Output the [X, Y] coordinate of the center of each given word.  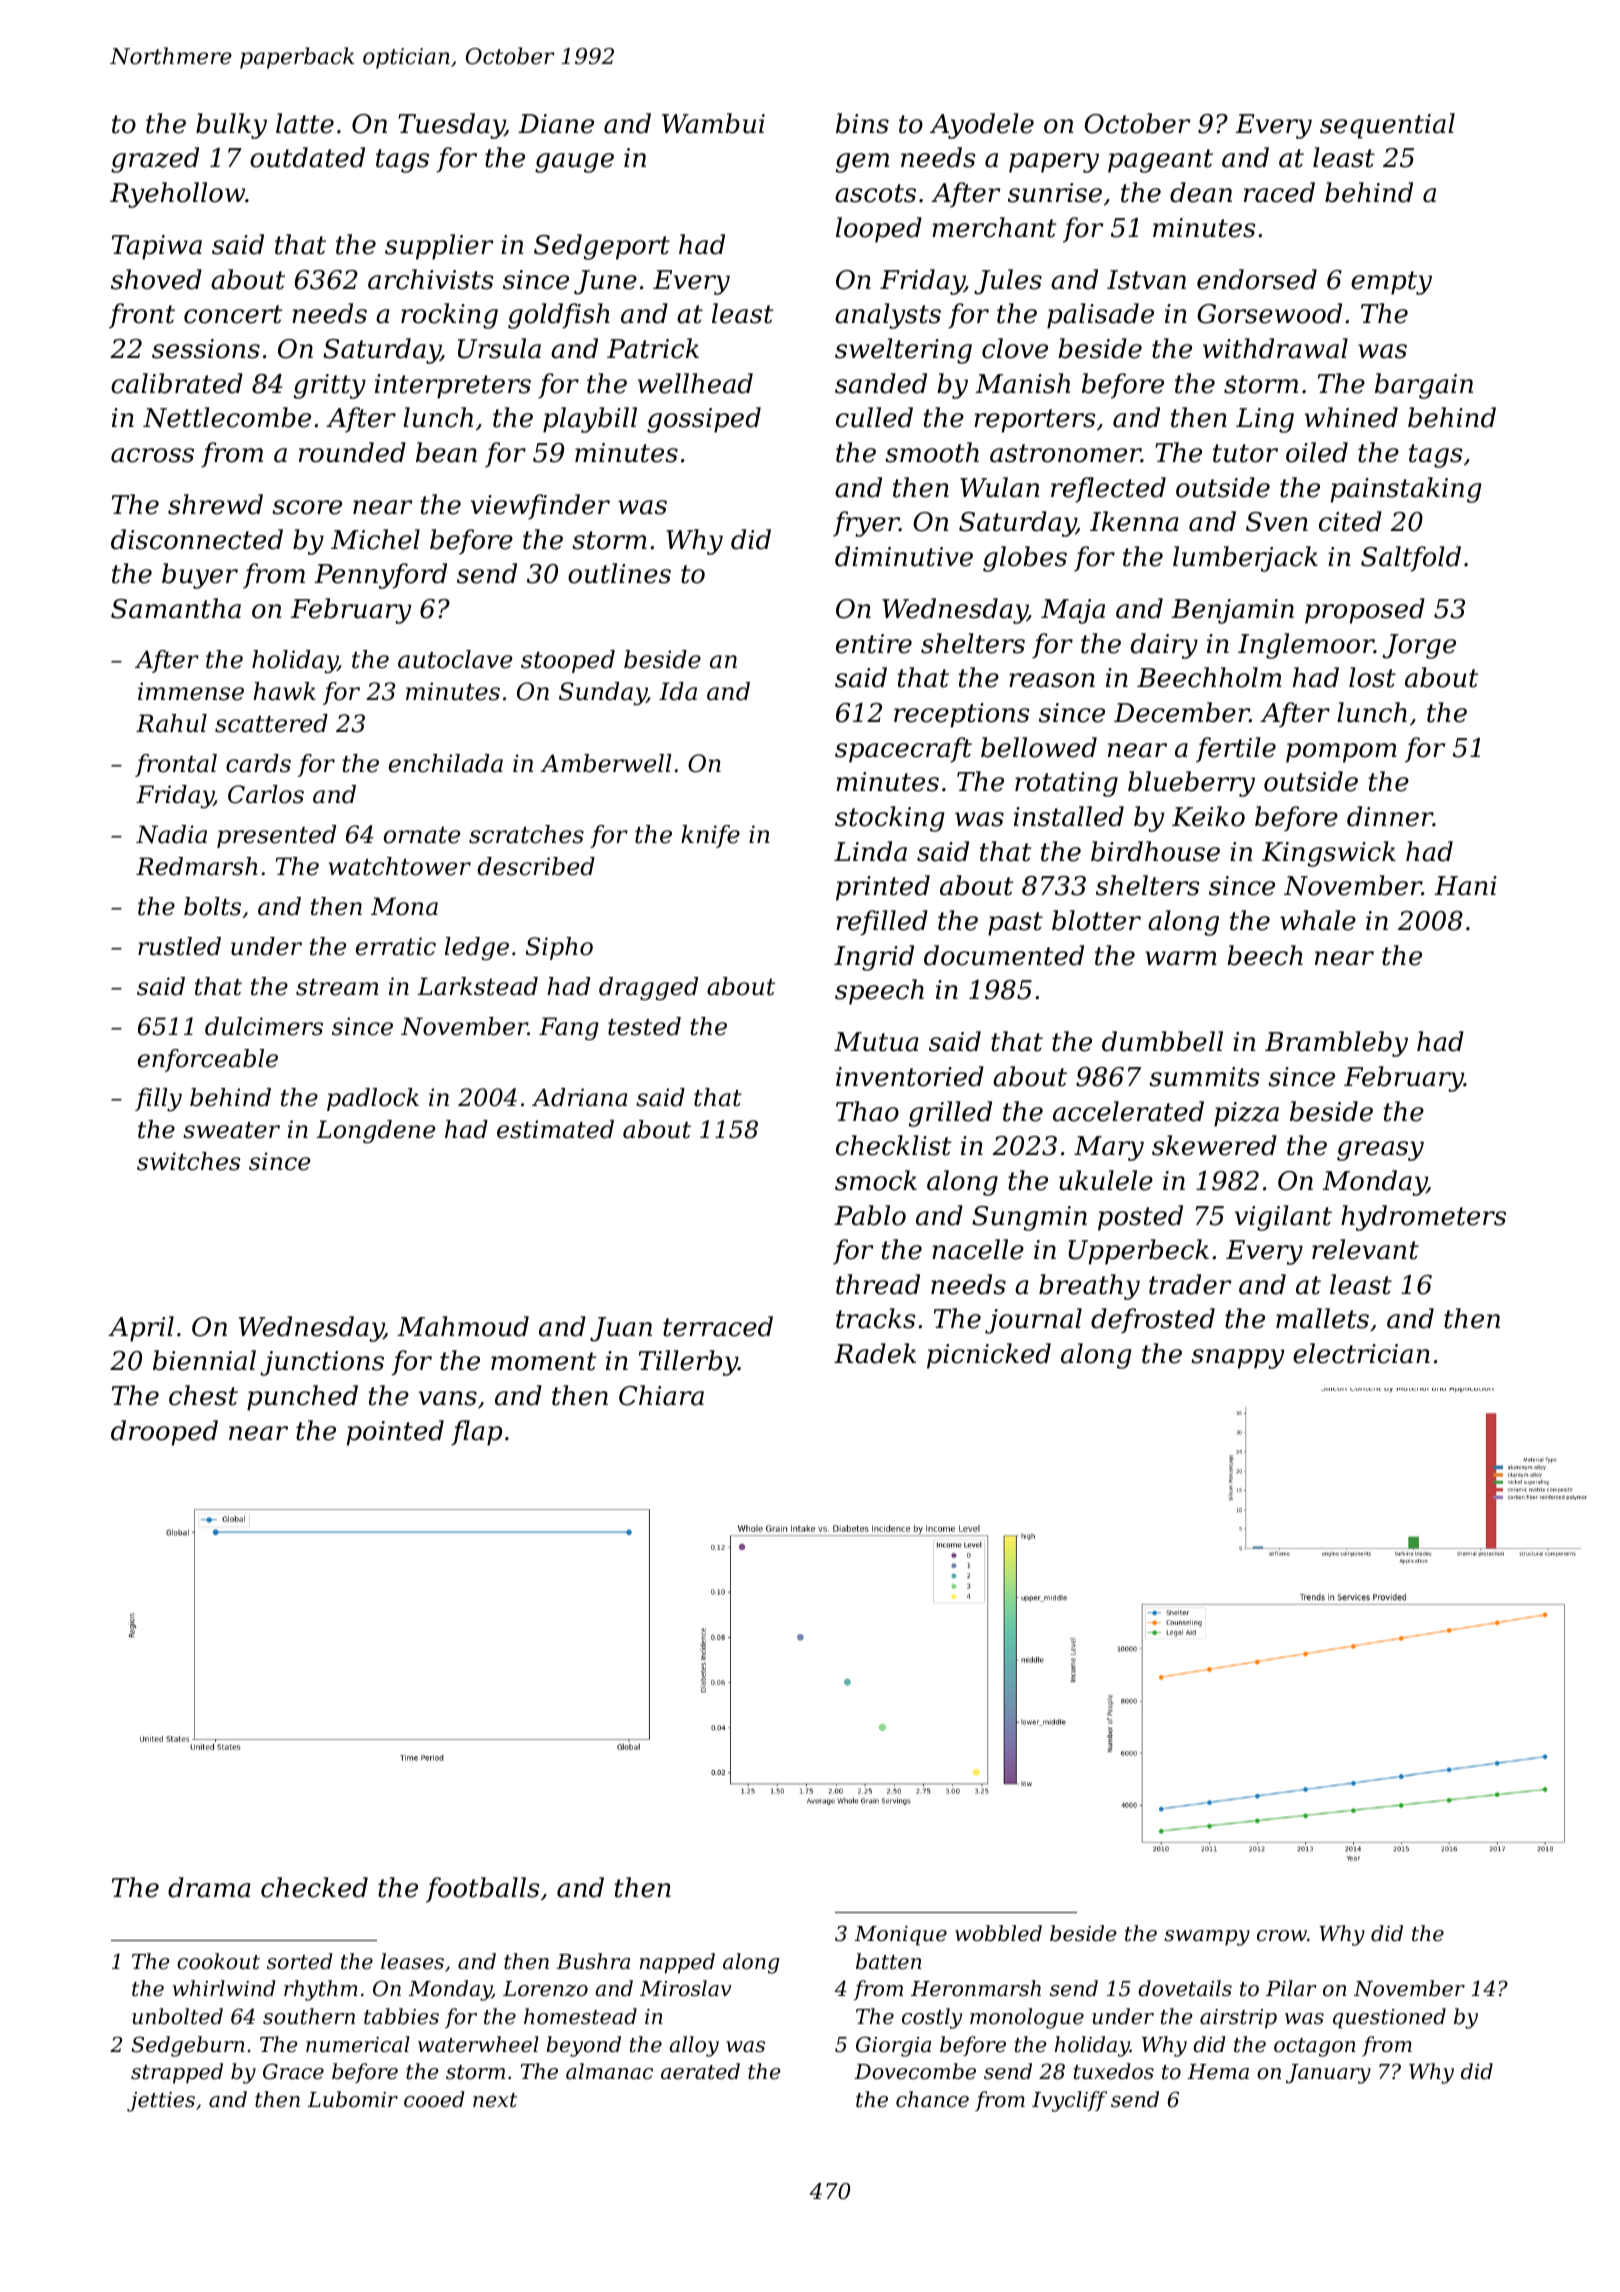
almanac [609, 2071]
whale [1318, 920]
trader [1190, 1284]
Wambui [713, 123]
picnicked [989, 1356]
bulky [231, 126]
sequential [1387, 126]
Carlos [266, 794]
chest [203, 1395]
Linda [870, 851]
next [495, 2100]
